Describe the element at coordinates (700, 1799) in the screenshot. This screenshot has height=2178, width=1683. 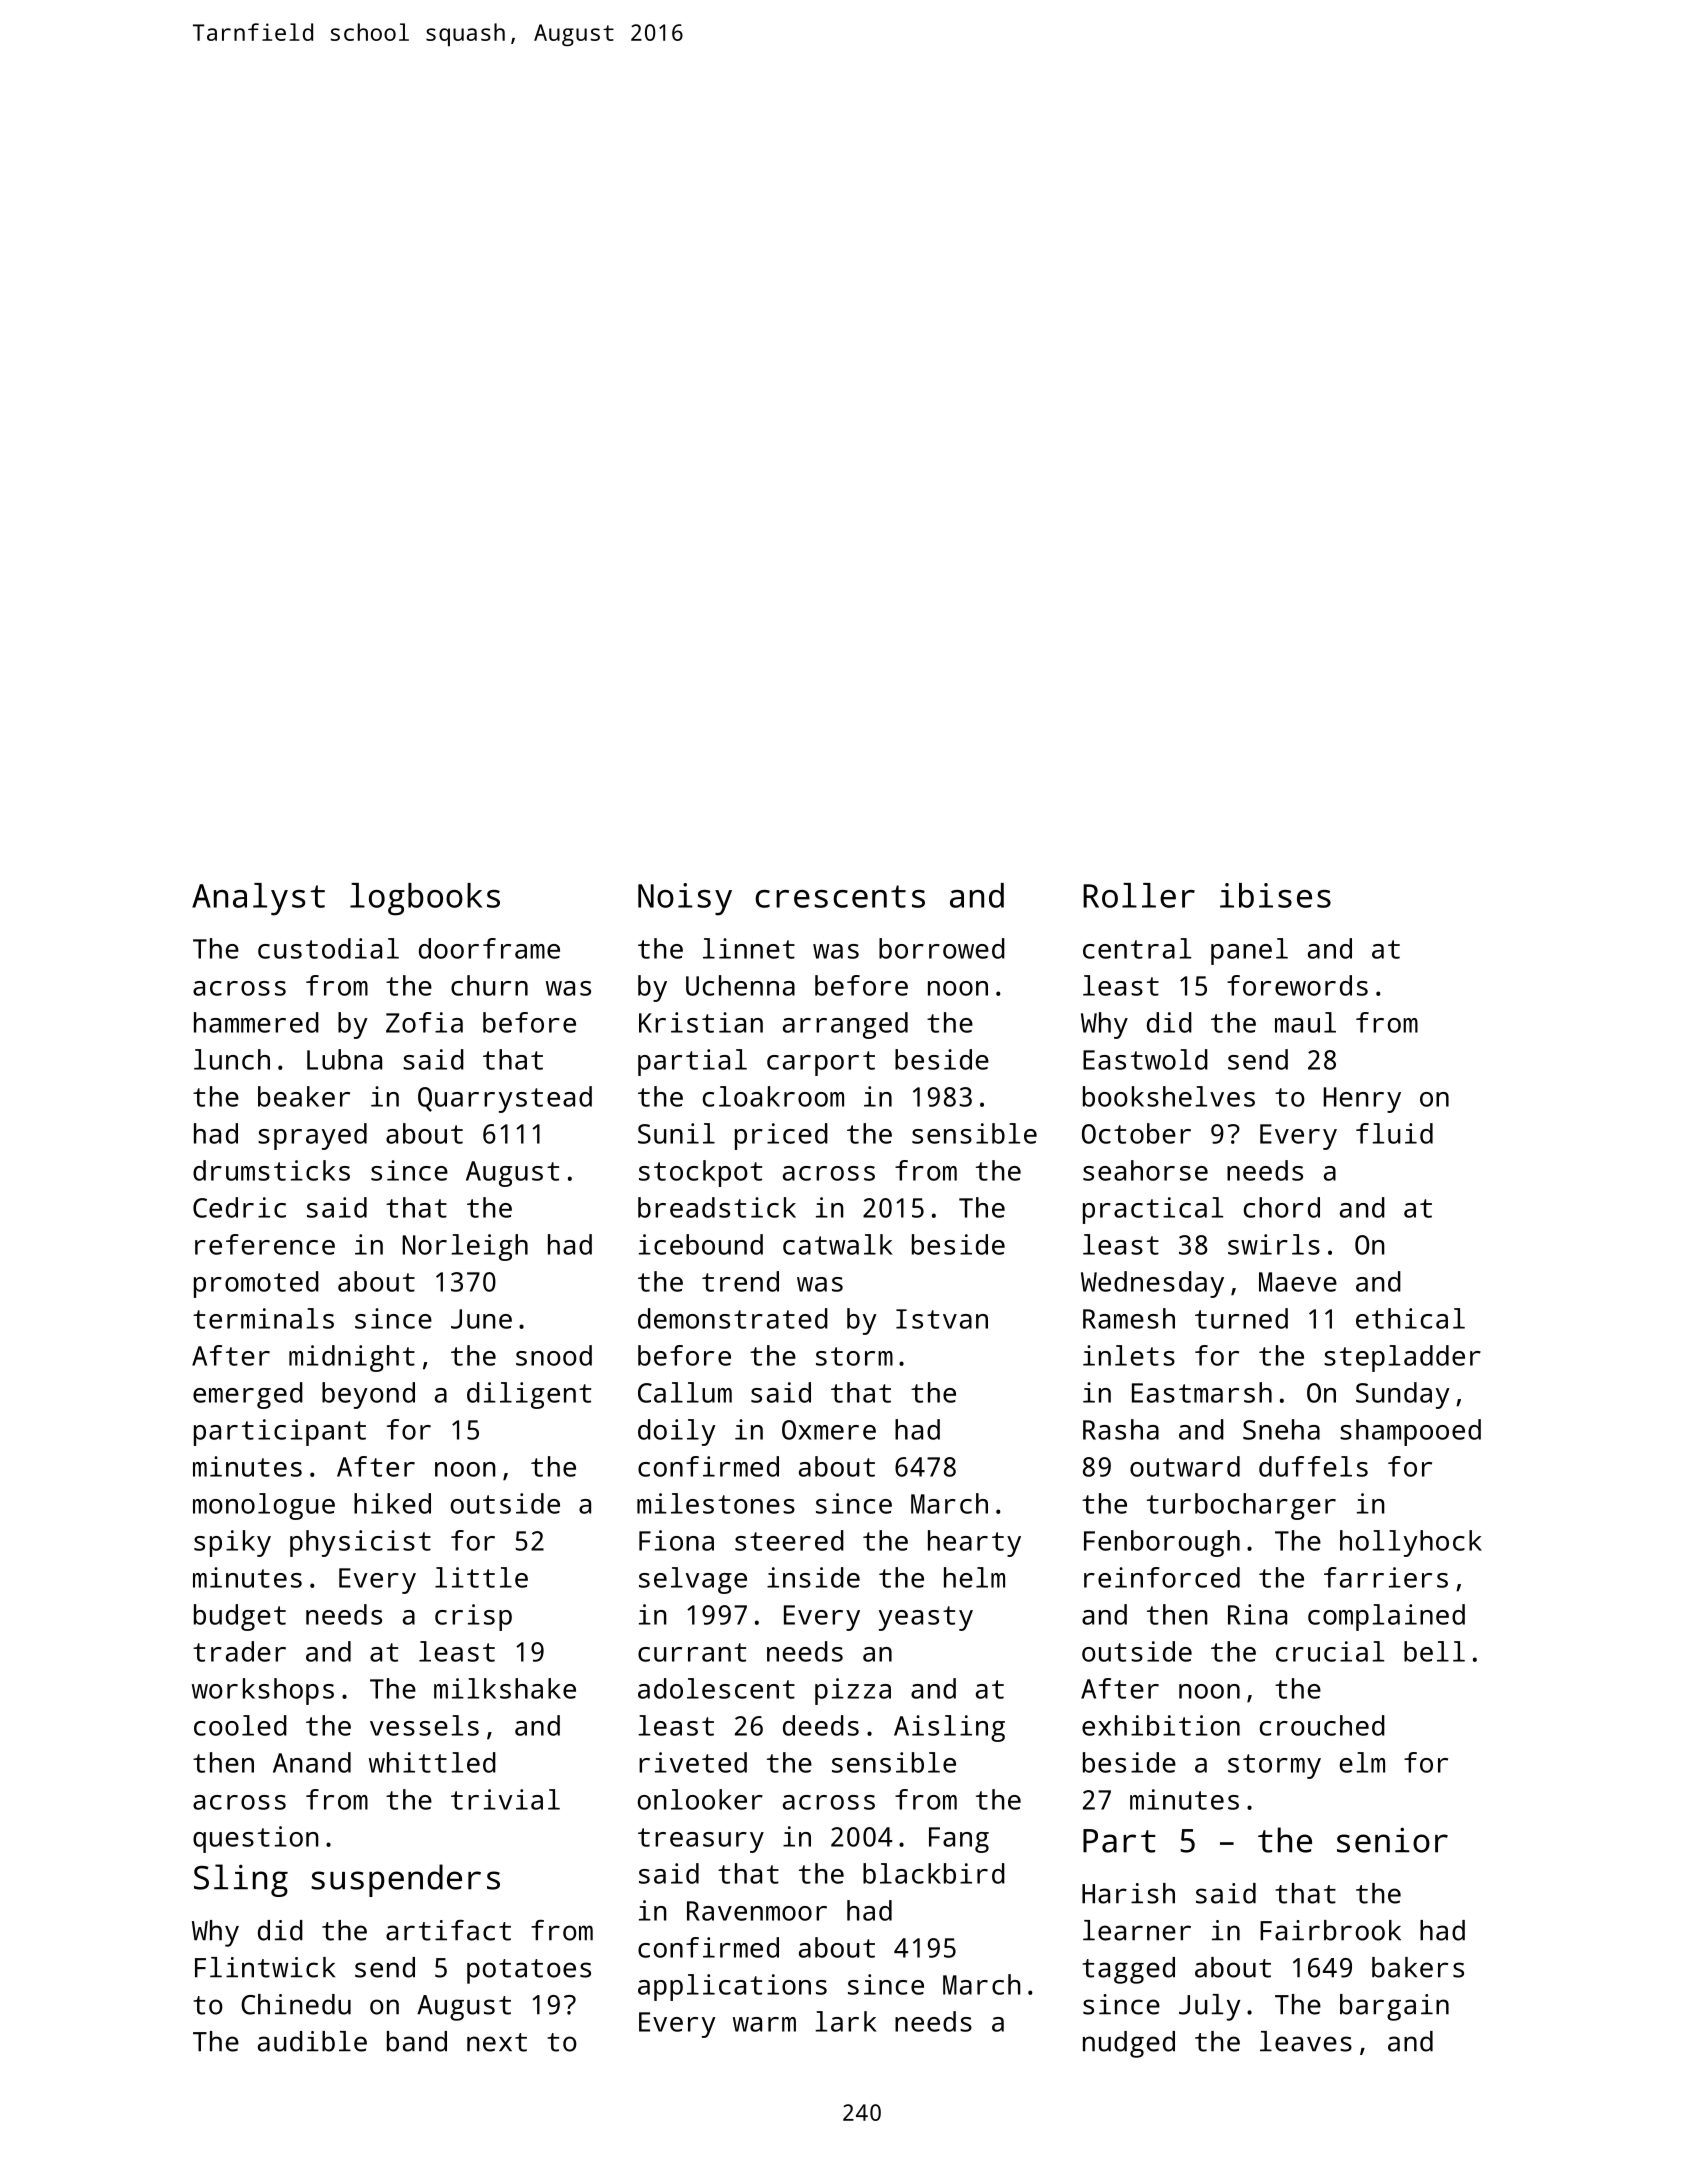
I see `onlooker` at that location.
